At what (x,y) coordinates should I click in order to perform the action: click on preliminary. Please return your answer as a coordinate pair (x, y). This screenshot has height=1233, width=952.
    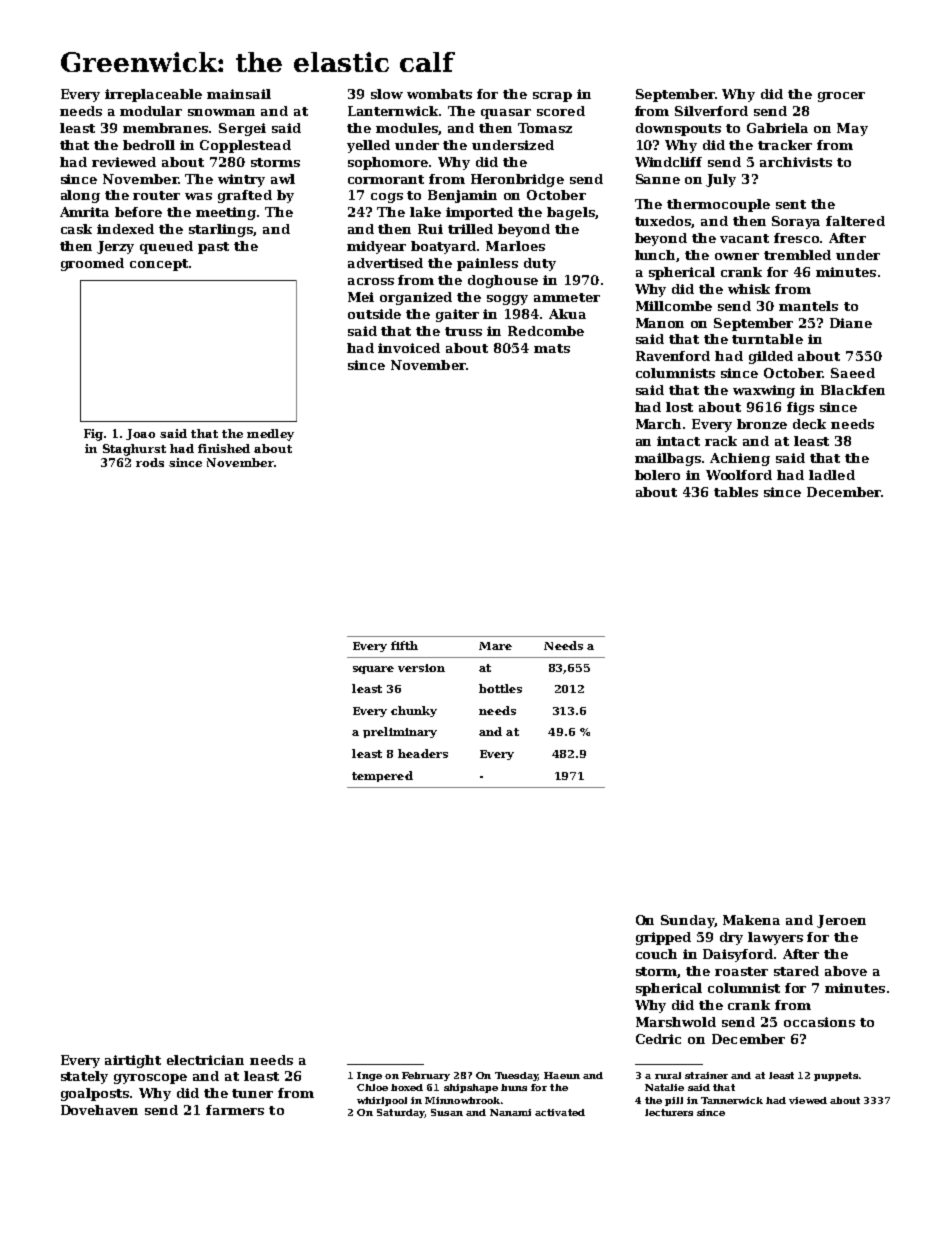
    Looking at the image, I should click on (400, 732).
